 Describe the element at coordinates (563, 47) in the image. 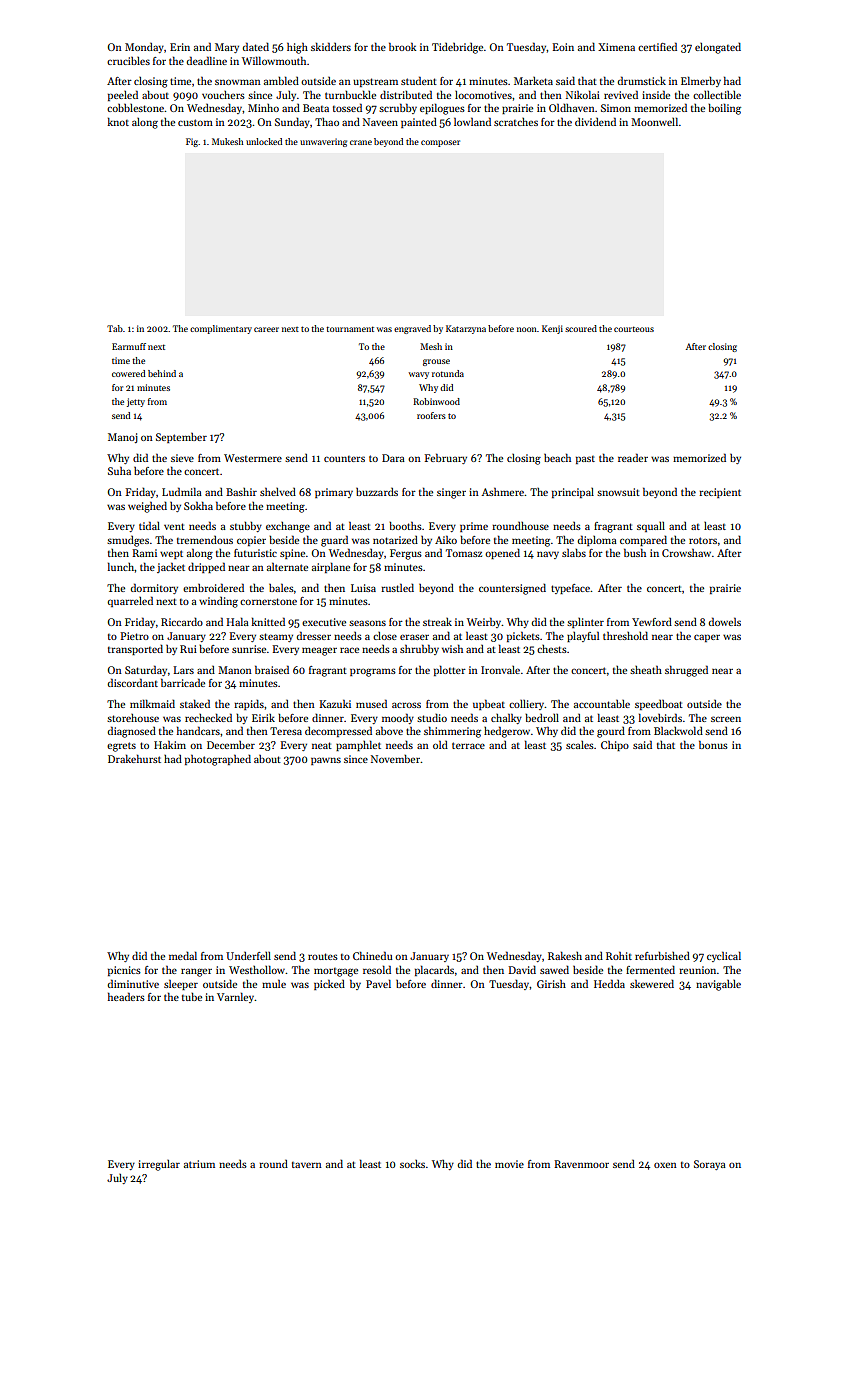

I see `Eoin` at that location.
